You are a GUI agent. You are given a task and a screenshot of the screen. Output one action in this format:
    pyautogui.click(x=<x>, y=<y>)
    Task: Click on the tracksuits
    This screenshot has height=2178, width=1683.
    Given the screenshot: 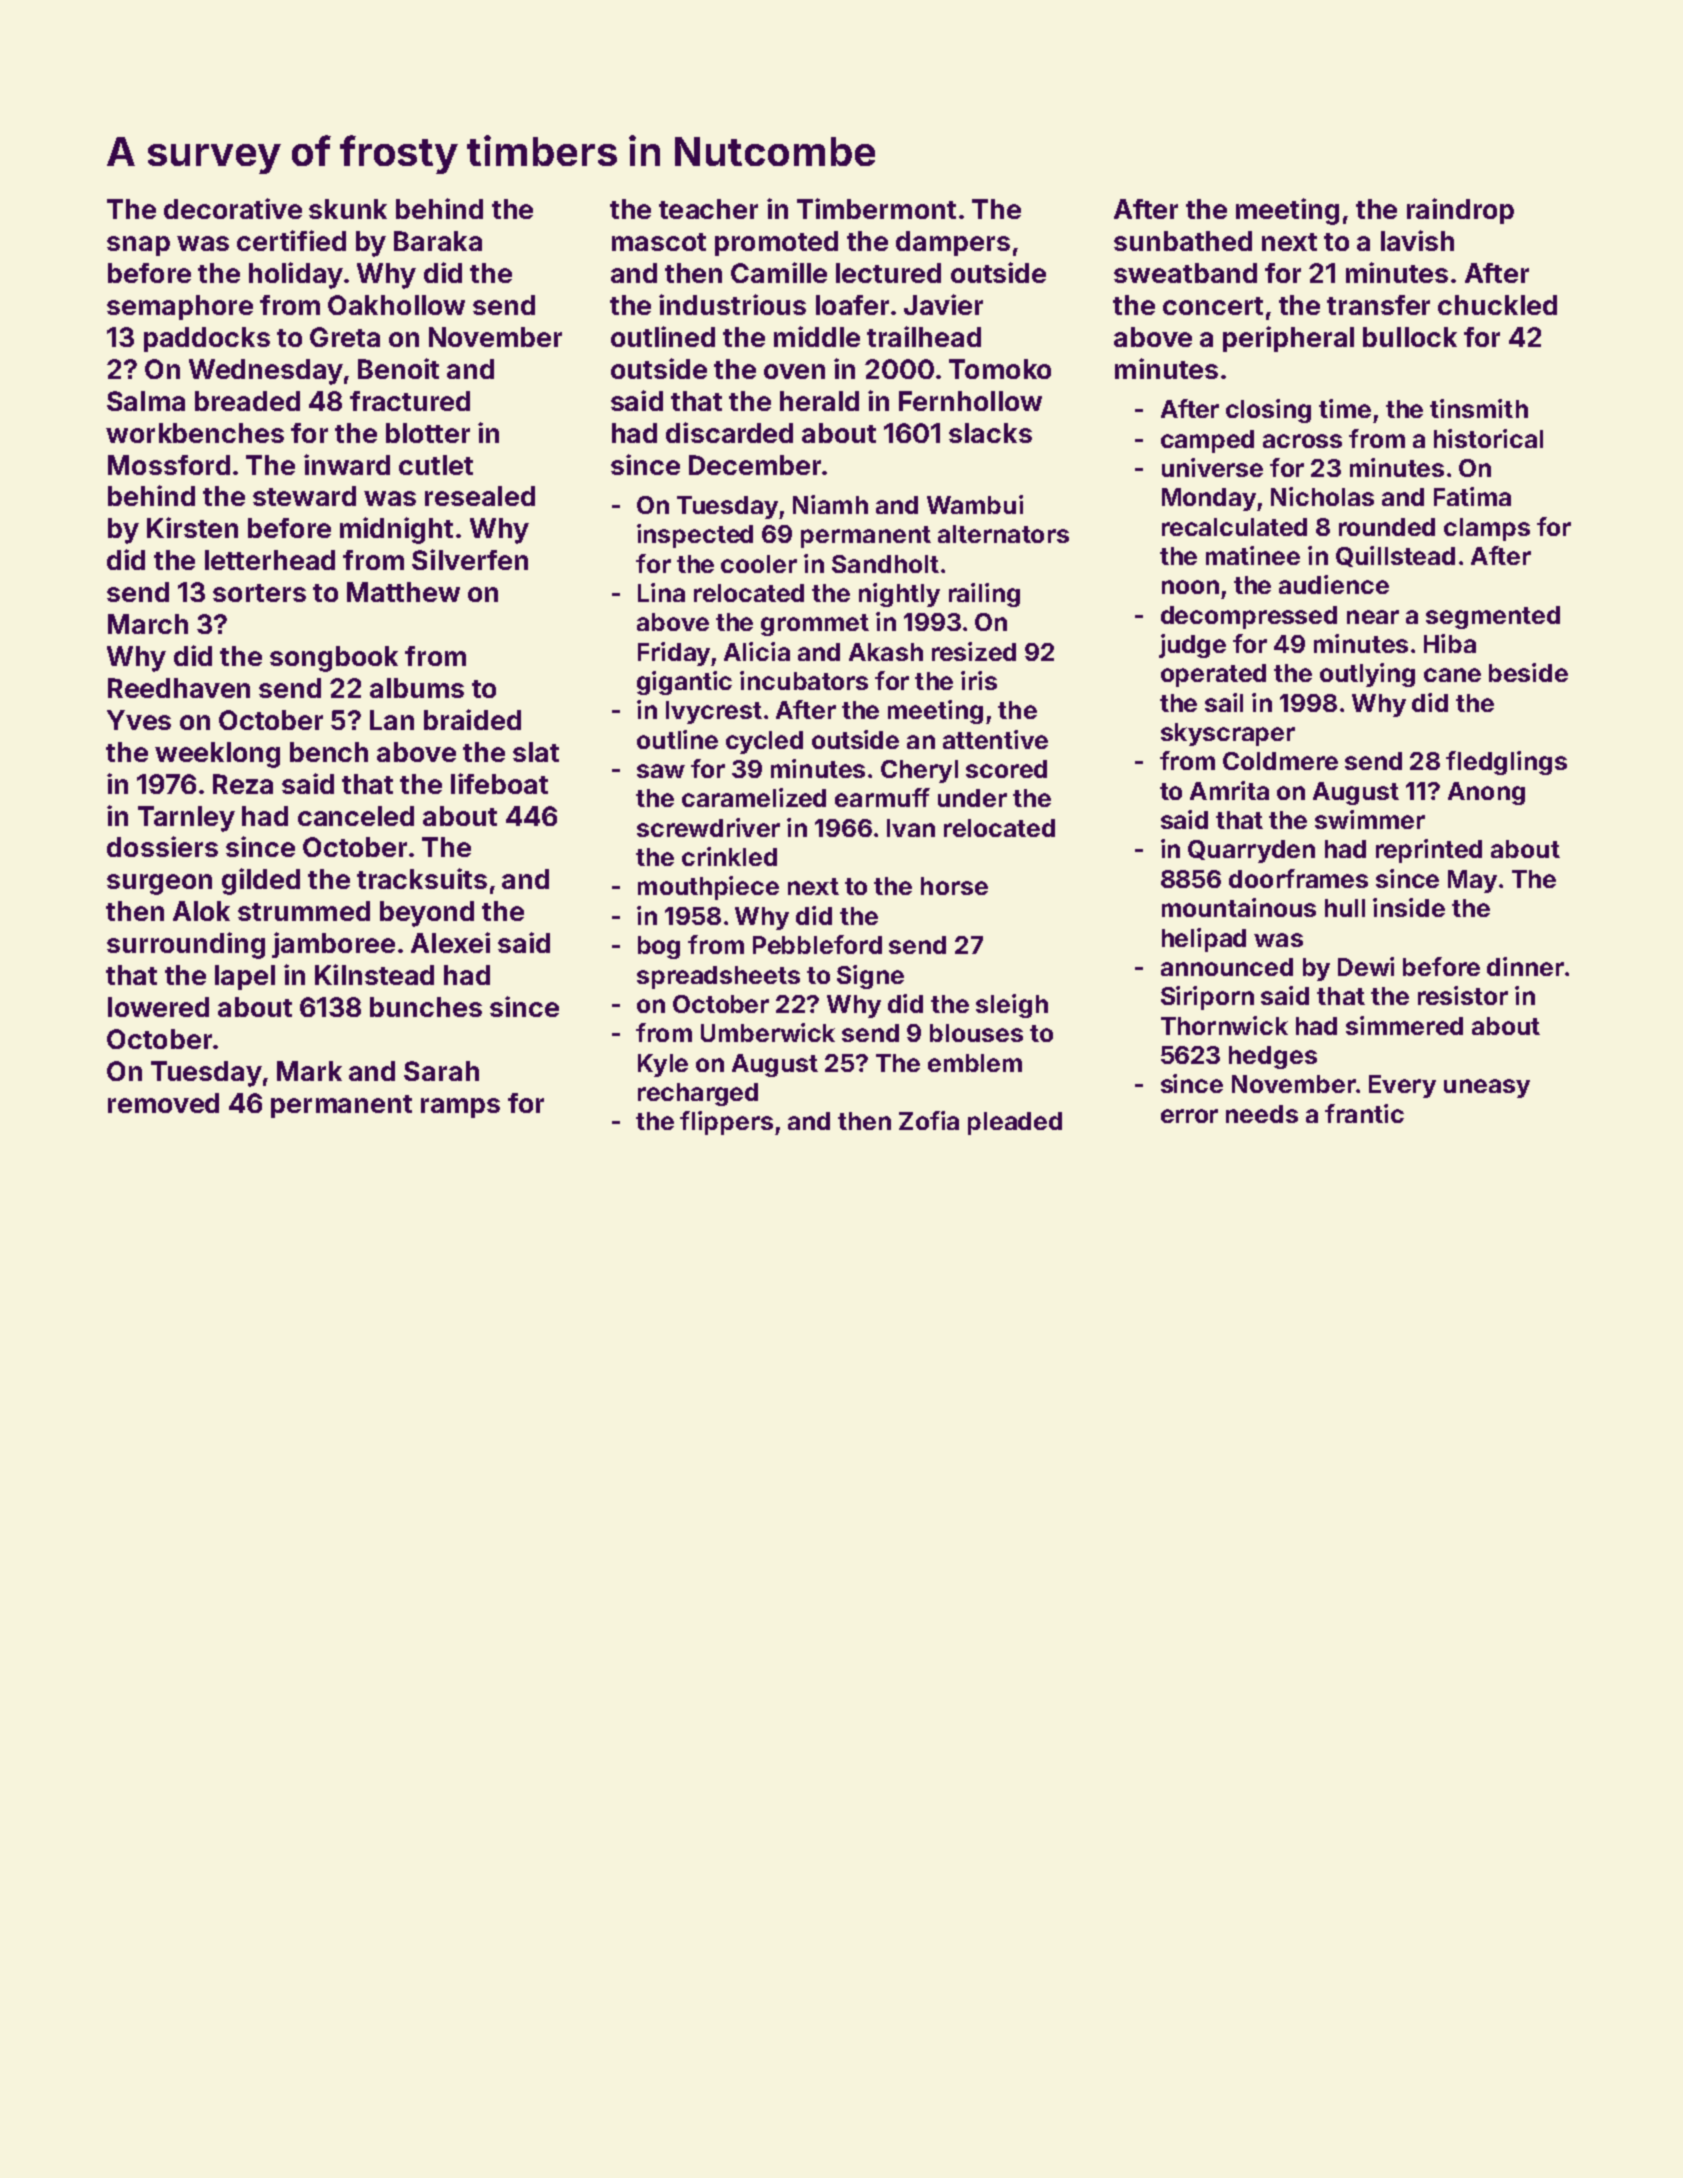 What is the action you would take?
    pyautogui.click(x=422, y=878)
